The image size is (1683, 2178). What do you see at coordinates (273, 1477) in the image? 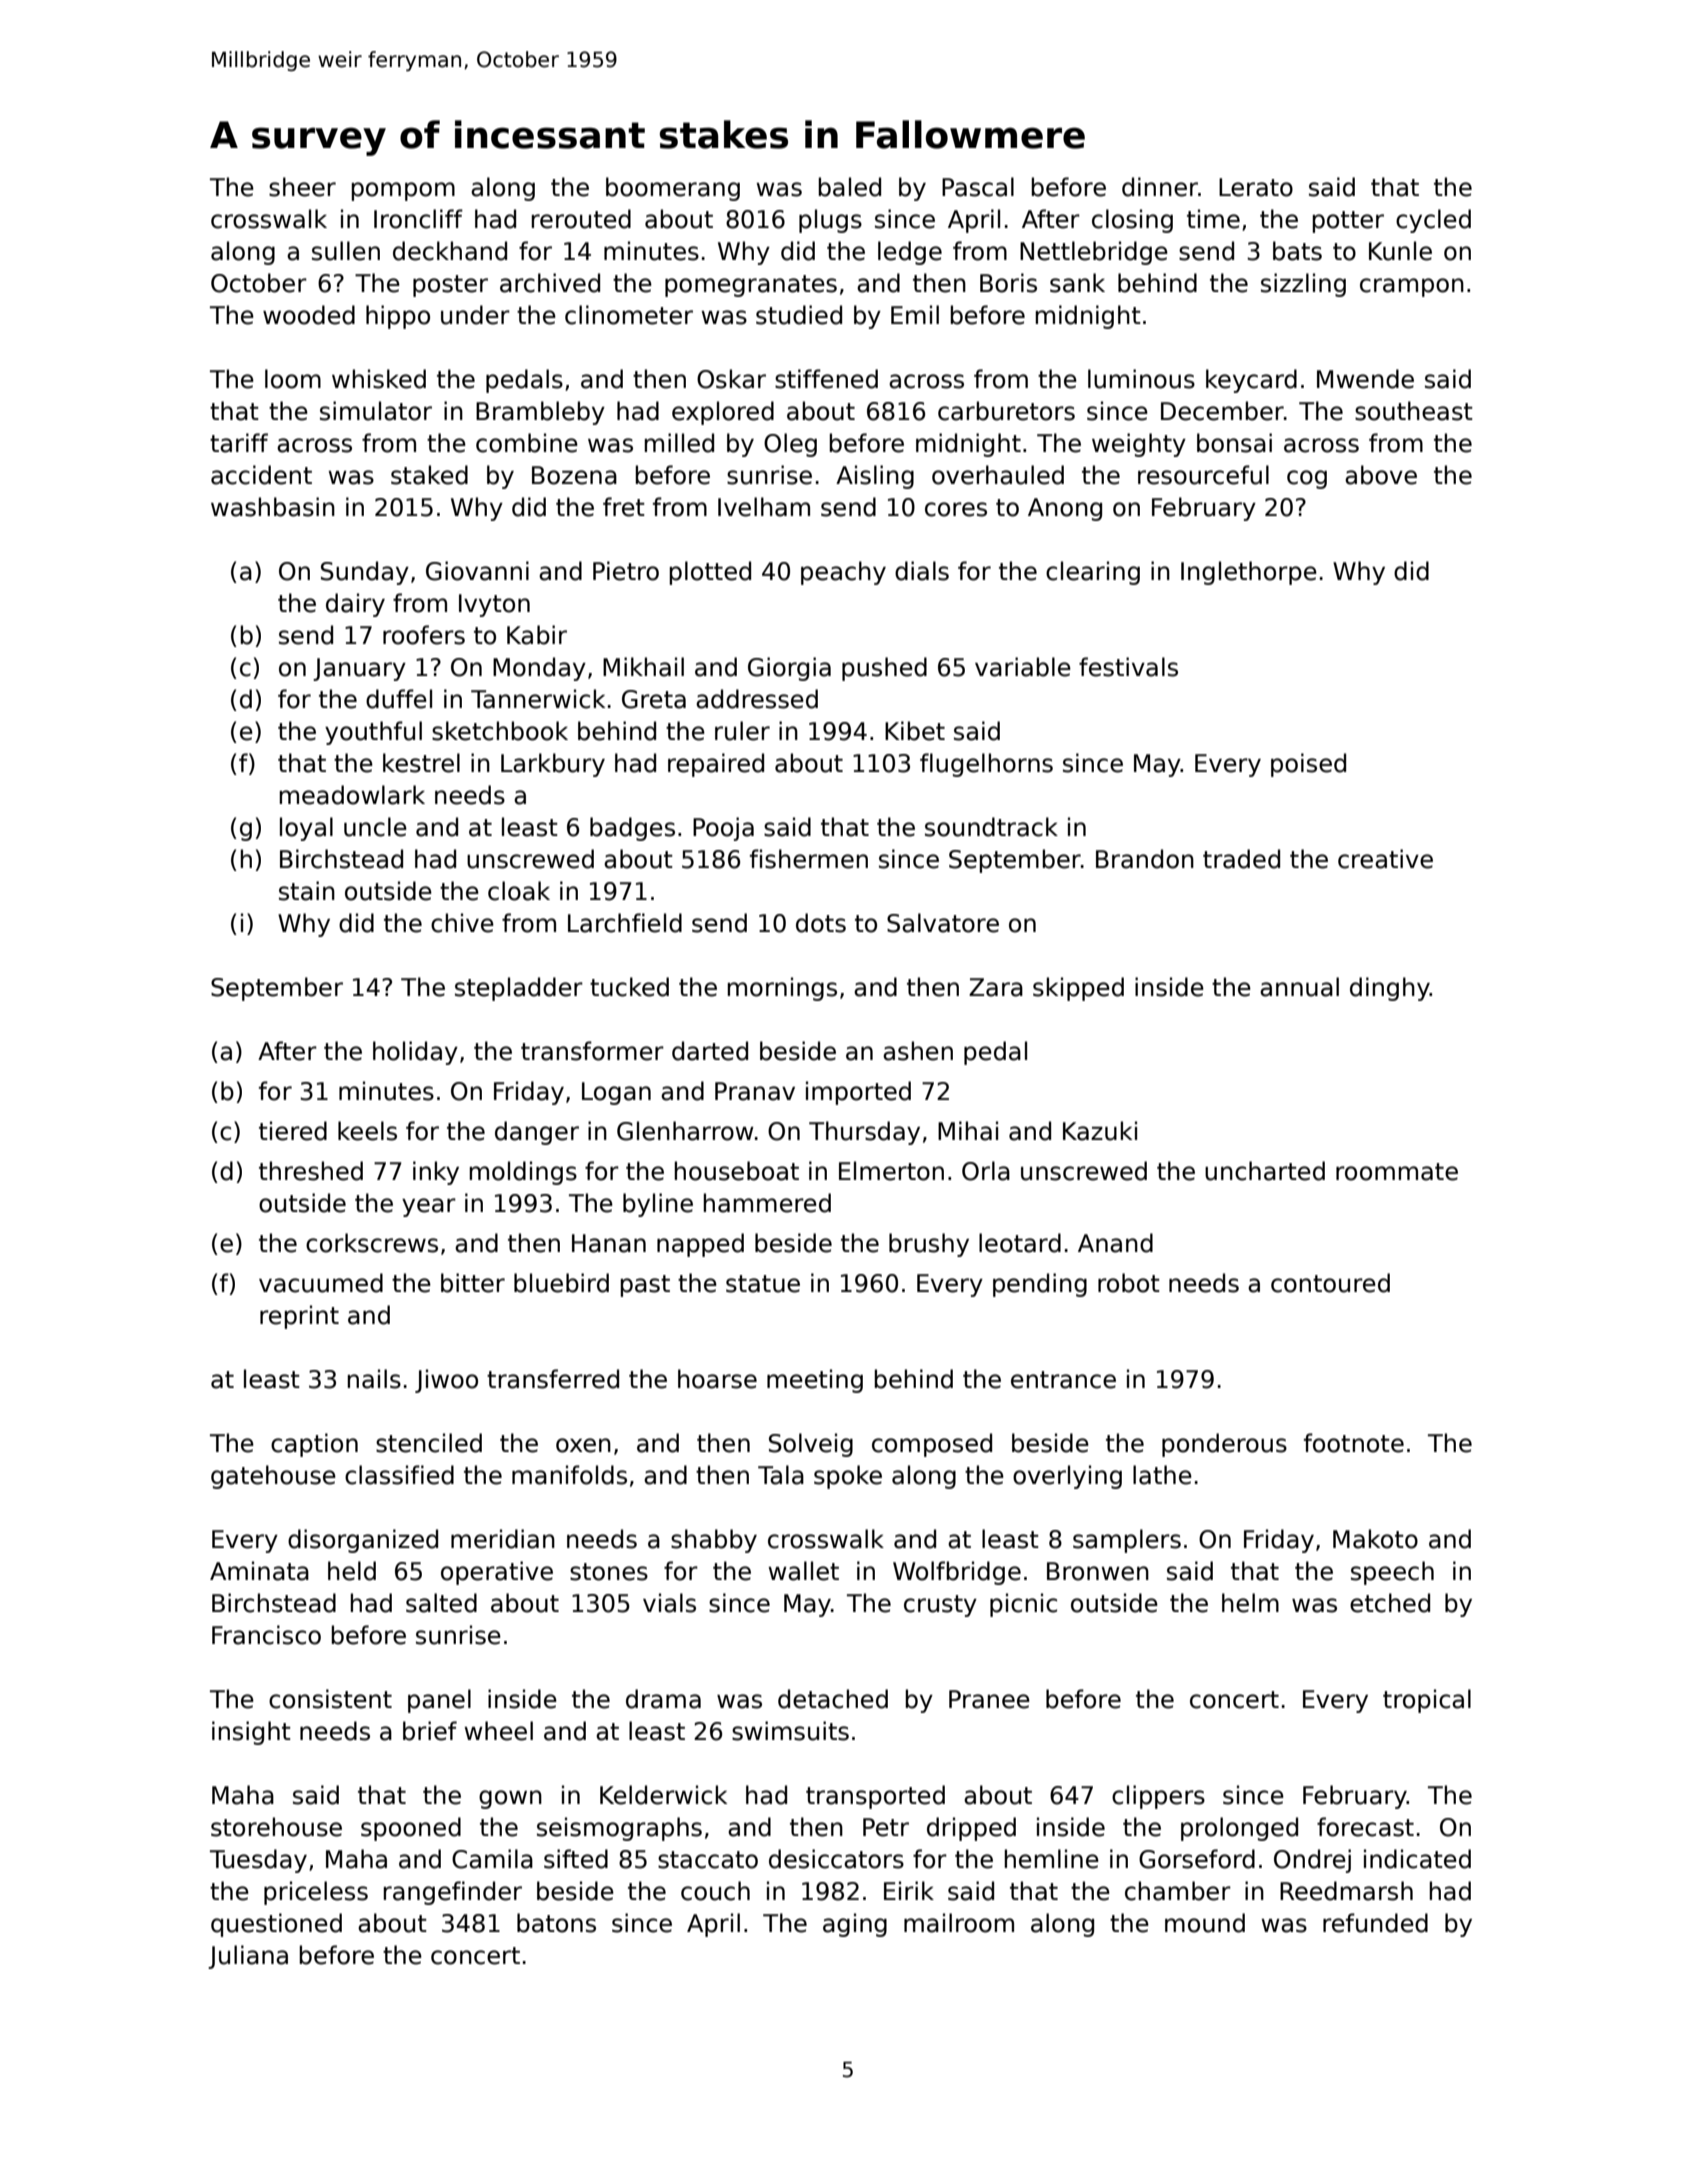
I see `gatehouse` at bounding box center [273, 1477].
